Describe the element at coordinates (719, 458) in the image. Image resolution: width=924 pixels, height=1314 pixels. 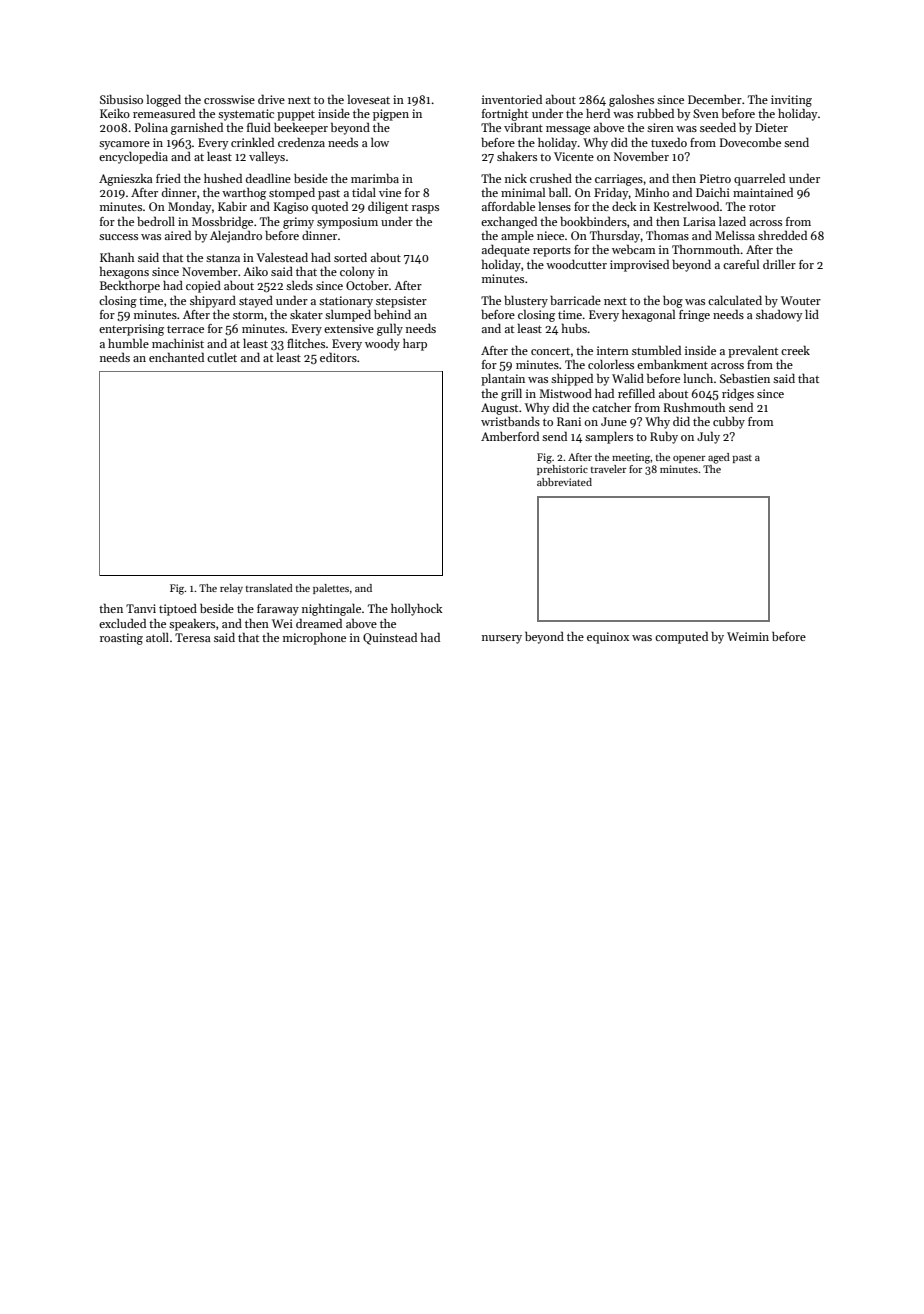
I see `aged` at that location.
